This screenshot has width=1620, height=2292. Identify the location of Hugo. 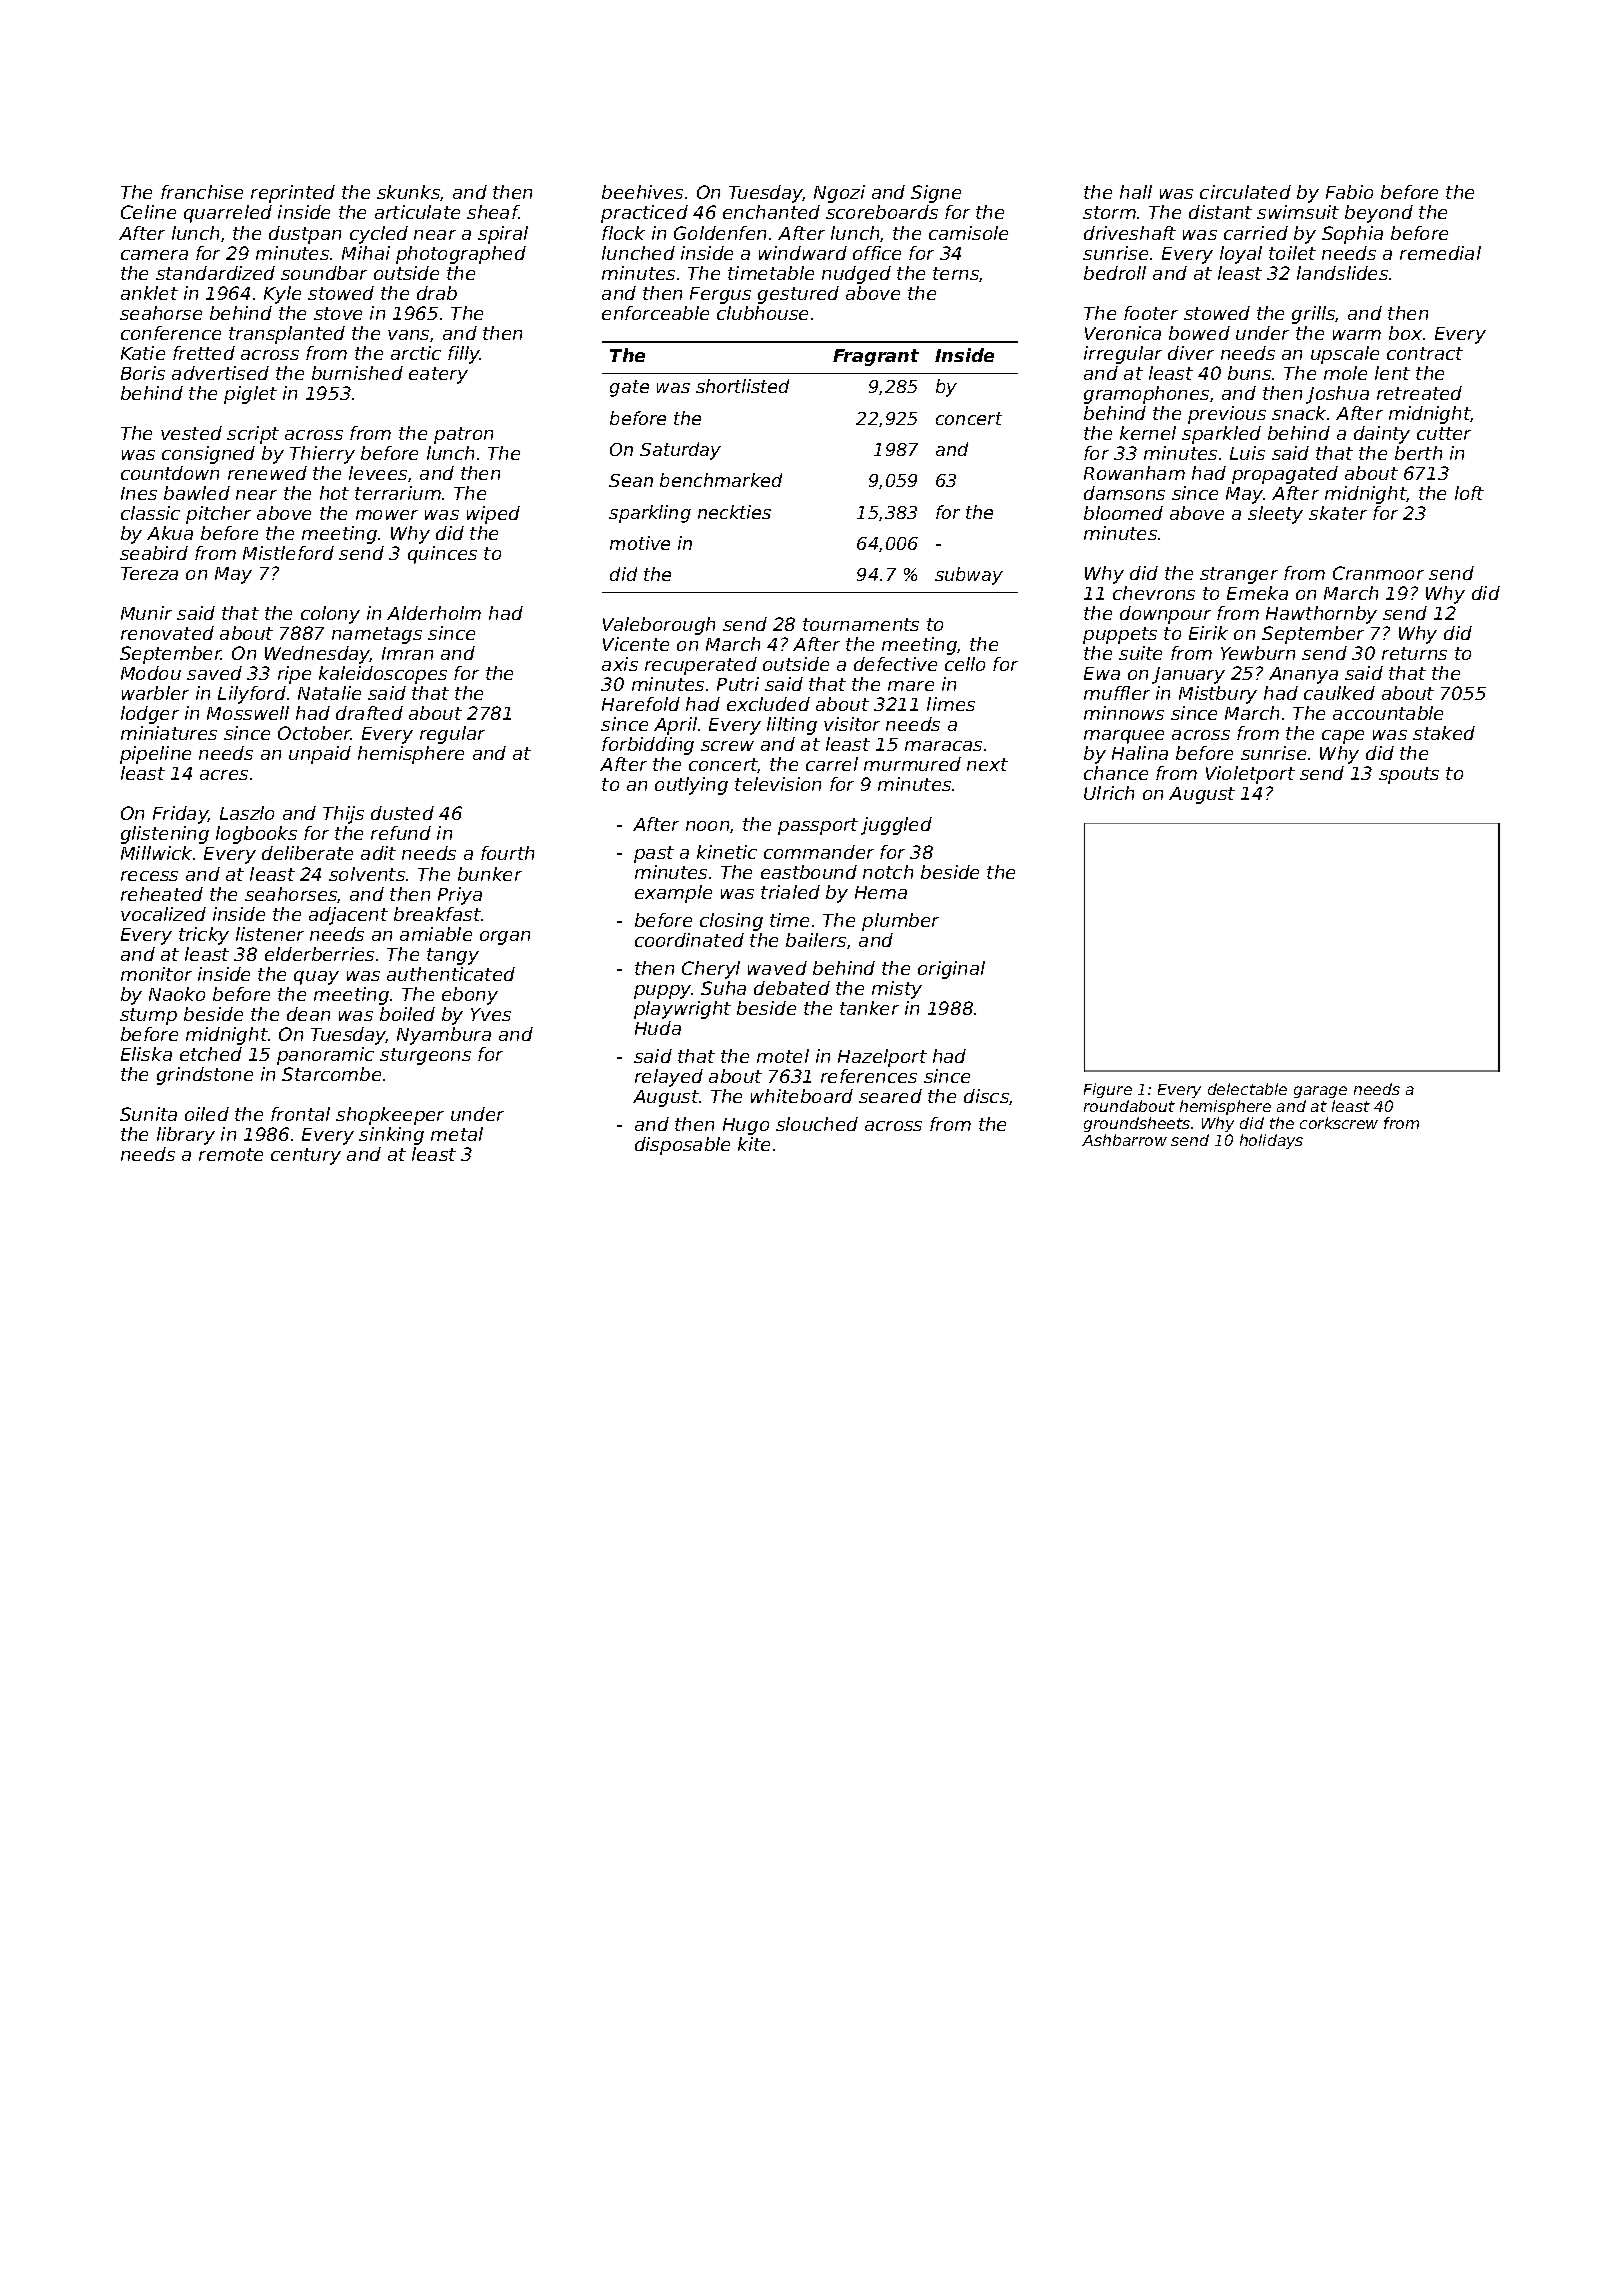
(746, 1126).
